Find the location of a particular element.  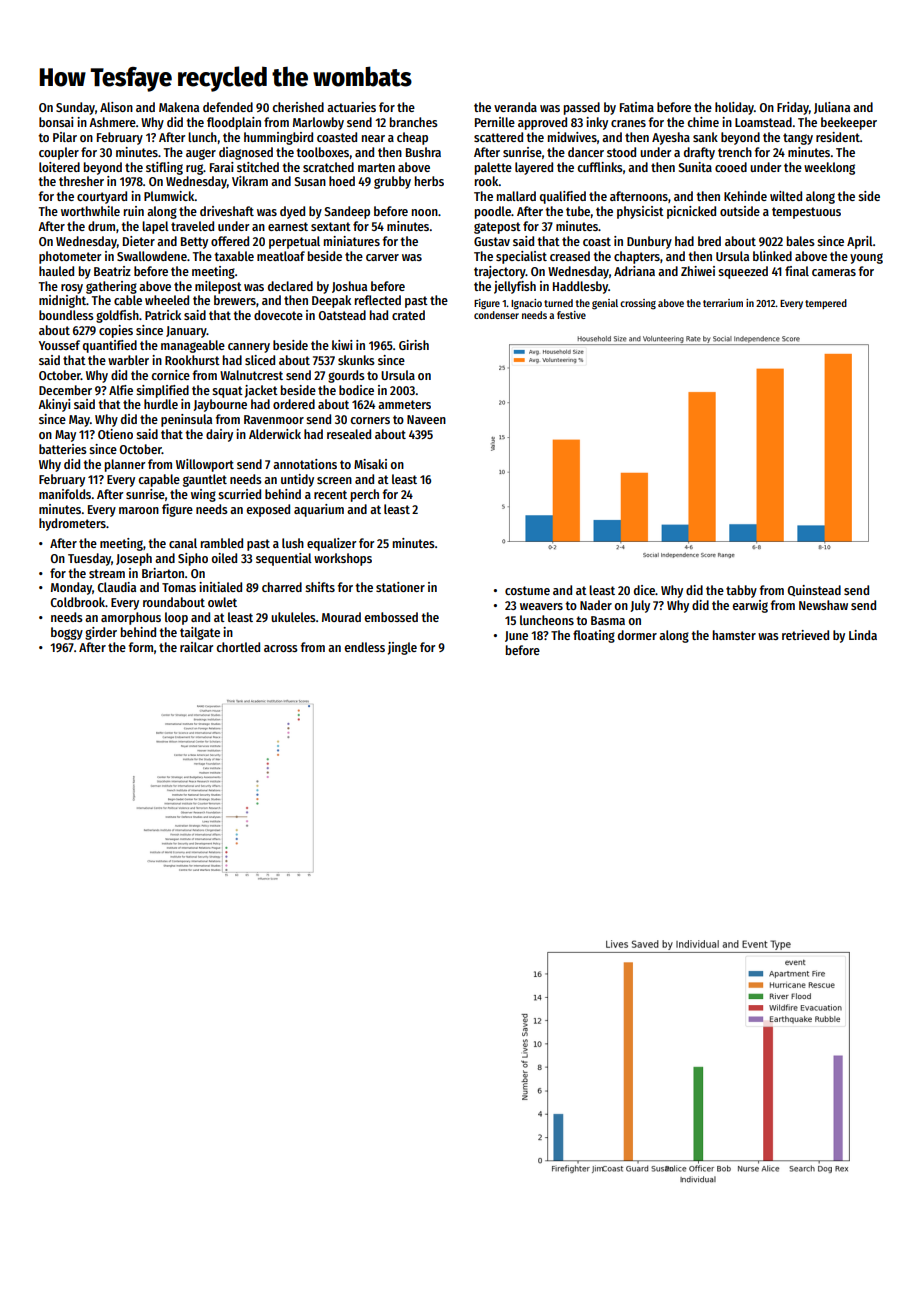

sequential is located at coordinates (284, 559).
